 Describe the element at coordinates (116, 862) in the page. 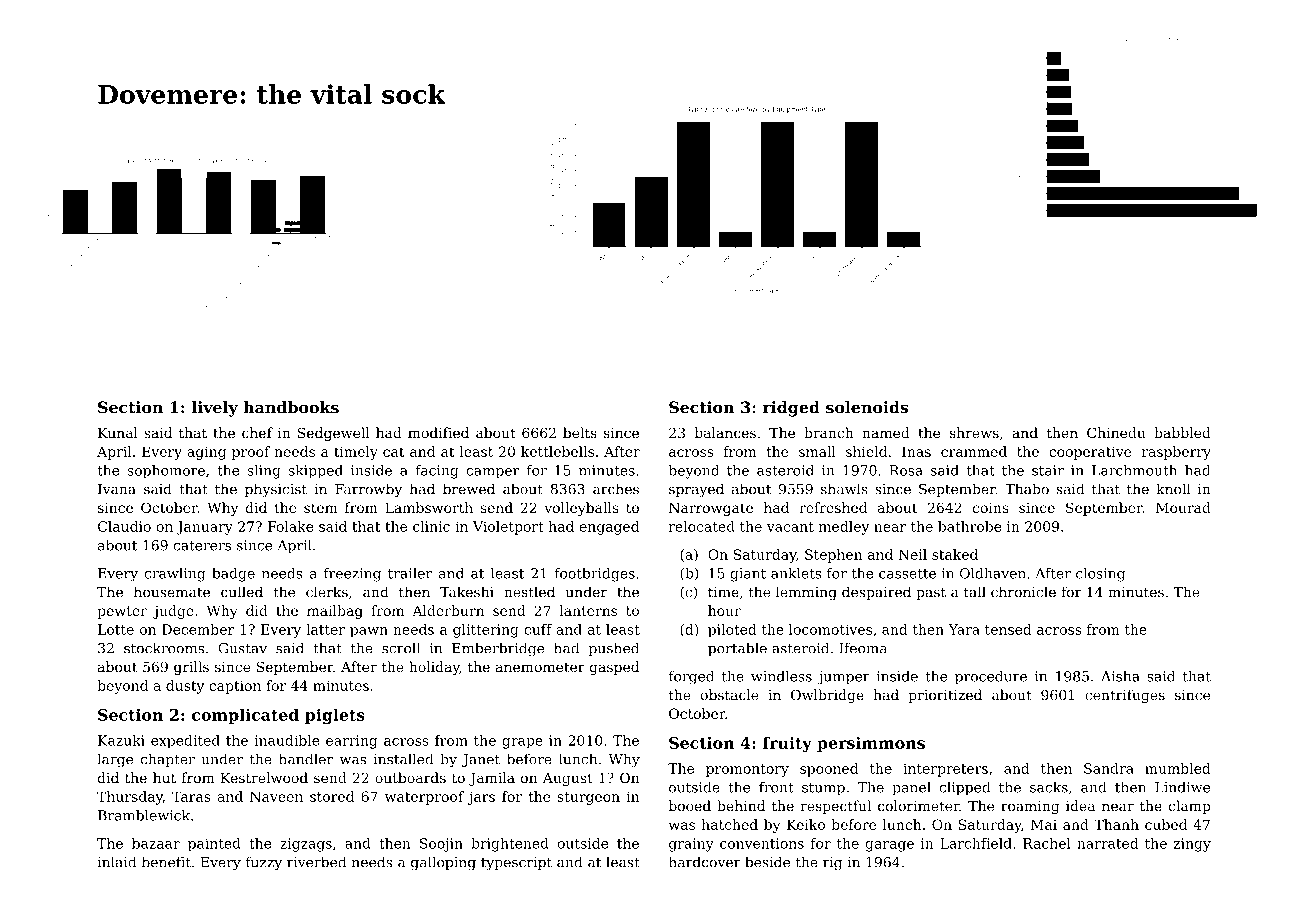

I see `inlaid` at that location.
